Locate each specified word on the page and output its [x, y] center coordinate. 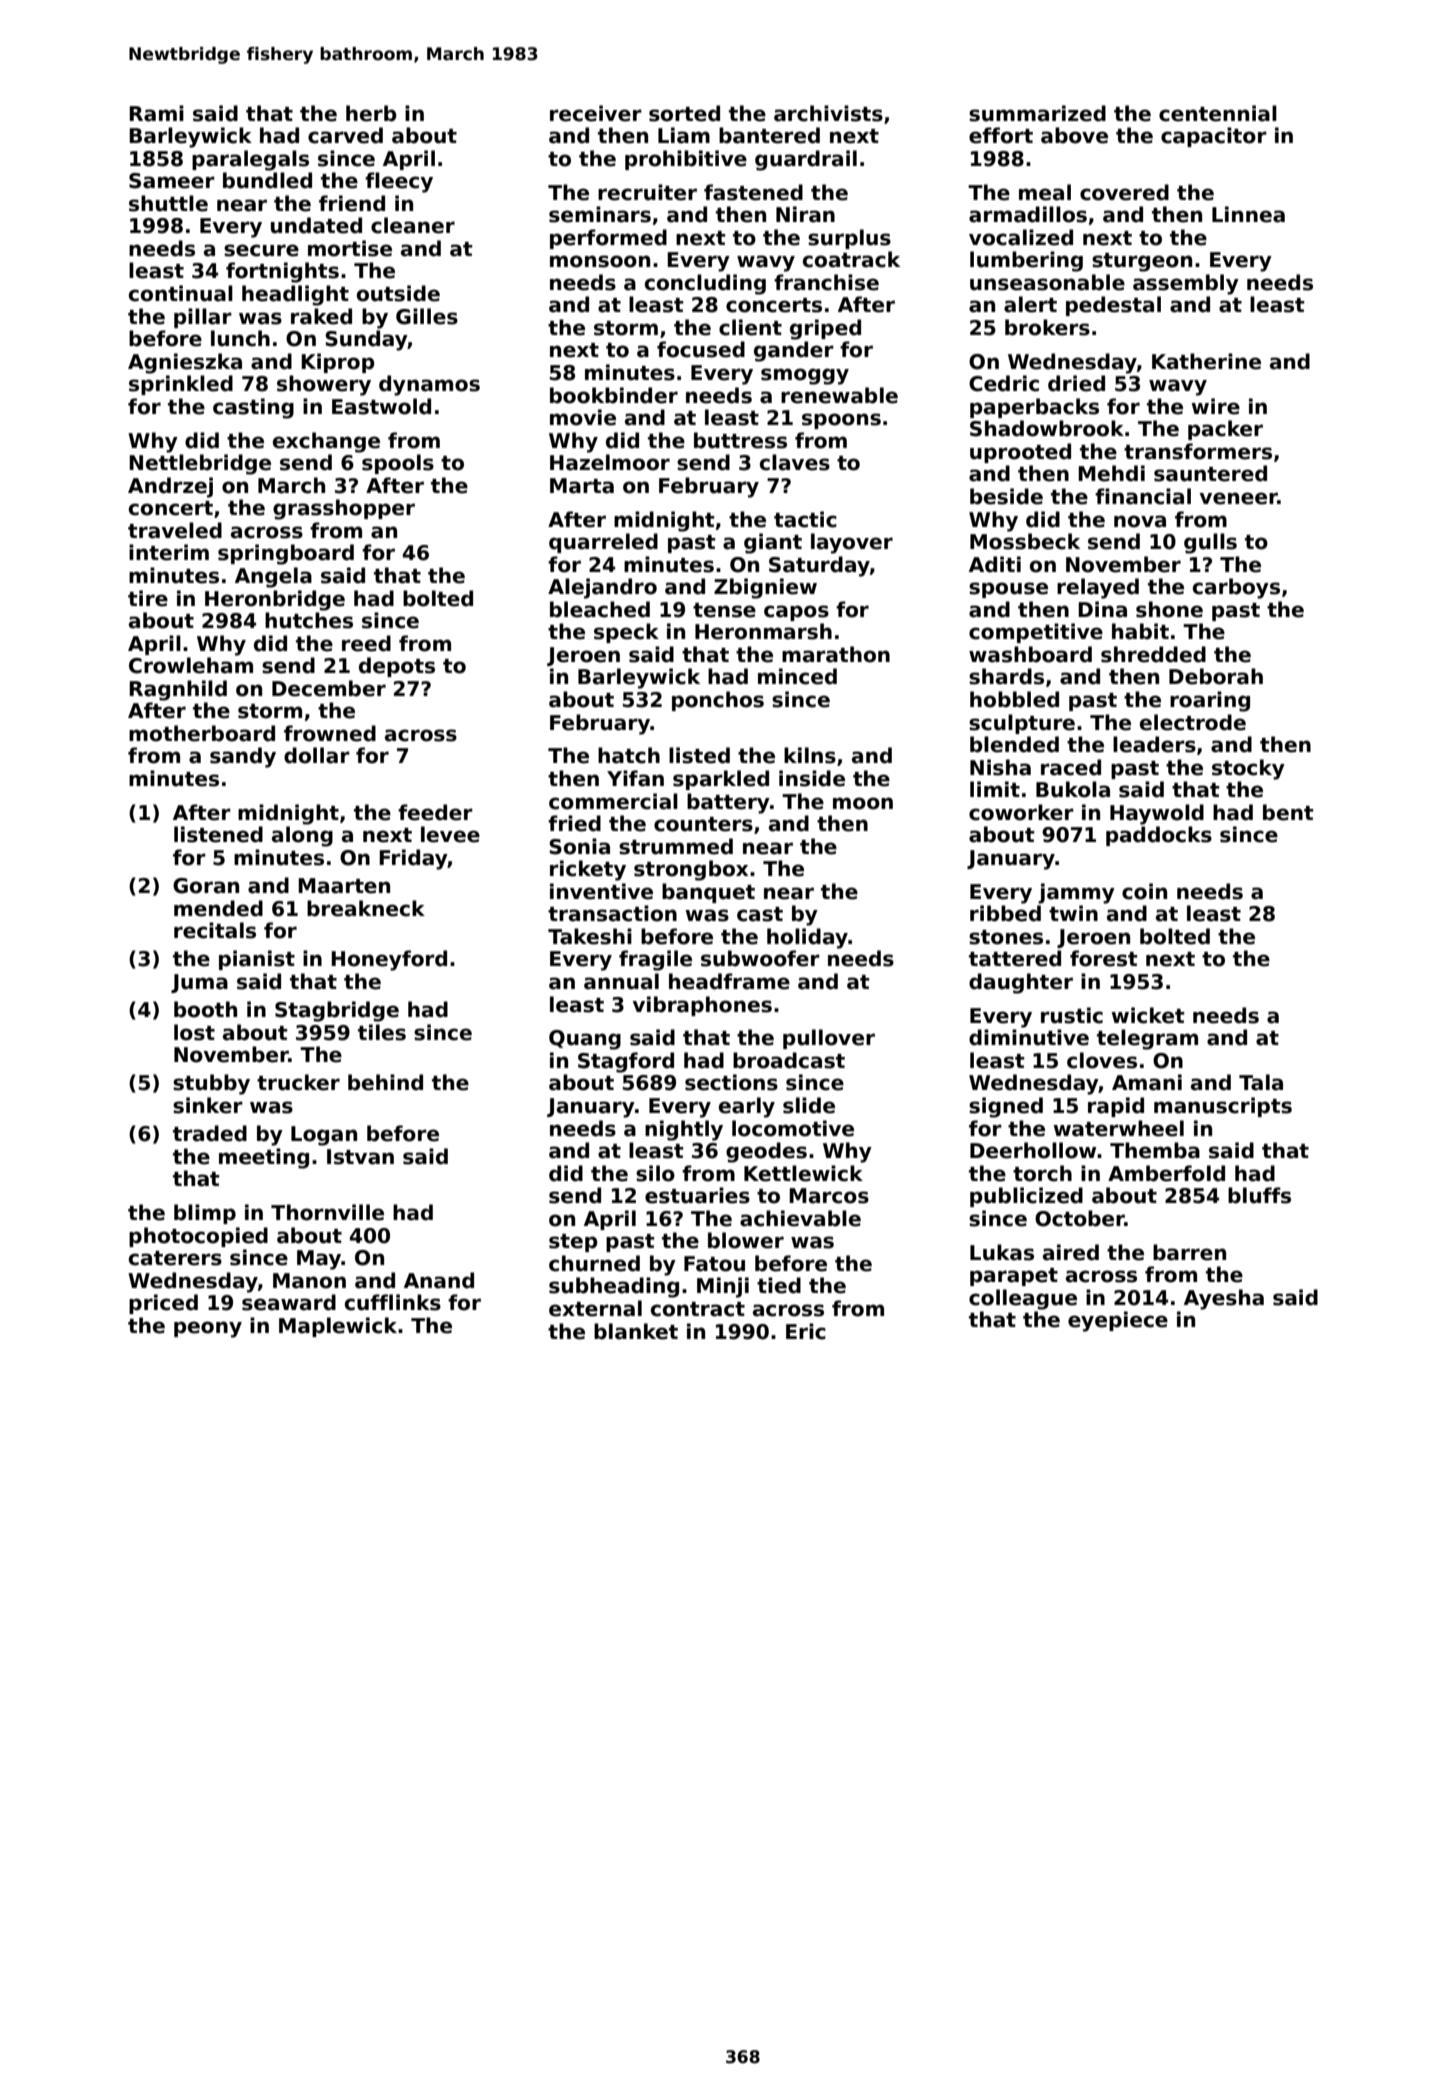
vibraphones [702, 1006]
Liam [684, 135]
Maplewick [338, 1327]
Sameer [172, 181]
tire [148, 598]
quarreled [603, 543]
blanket [636, 1331]
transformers [1198, 451]
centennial [1218, 113]
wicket [1148, 1015]
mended [218, 908]
